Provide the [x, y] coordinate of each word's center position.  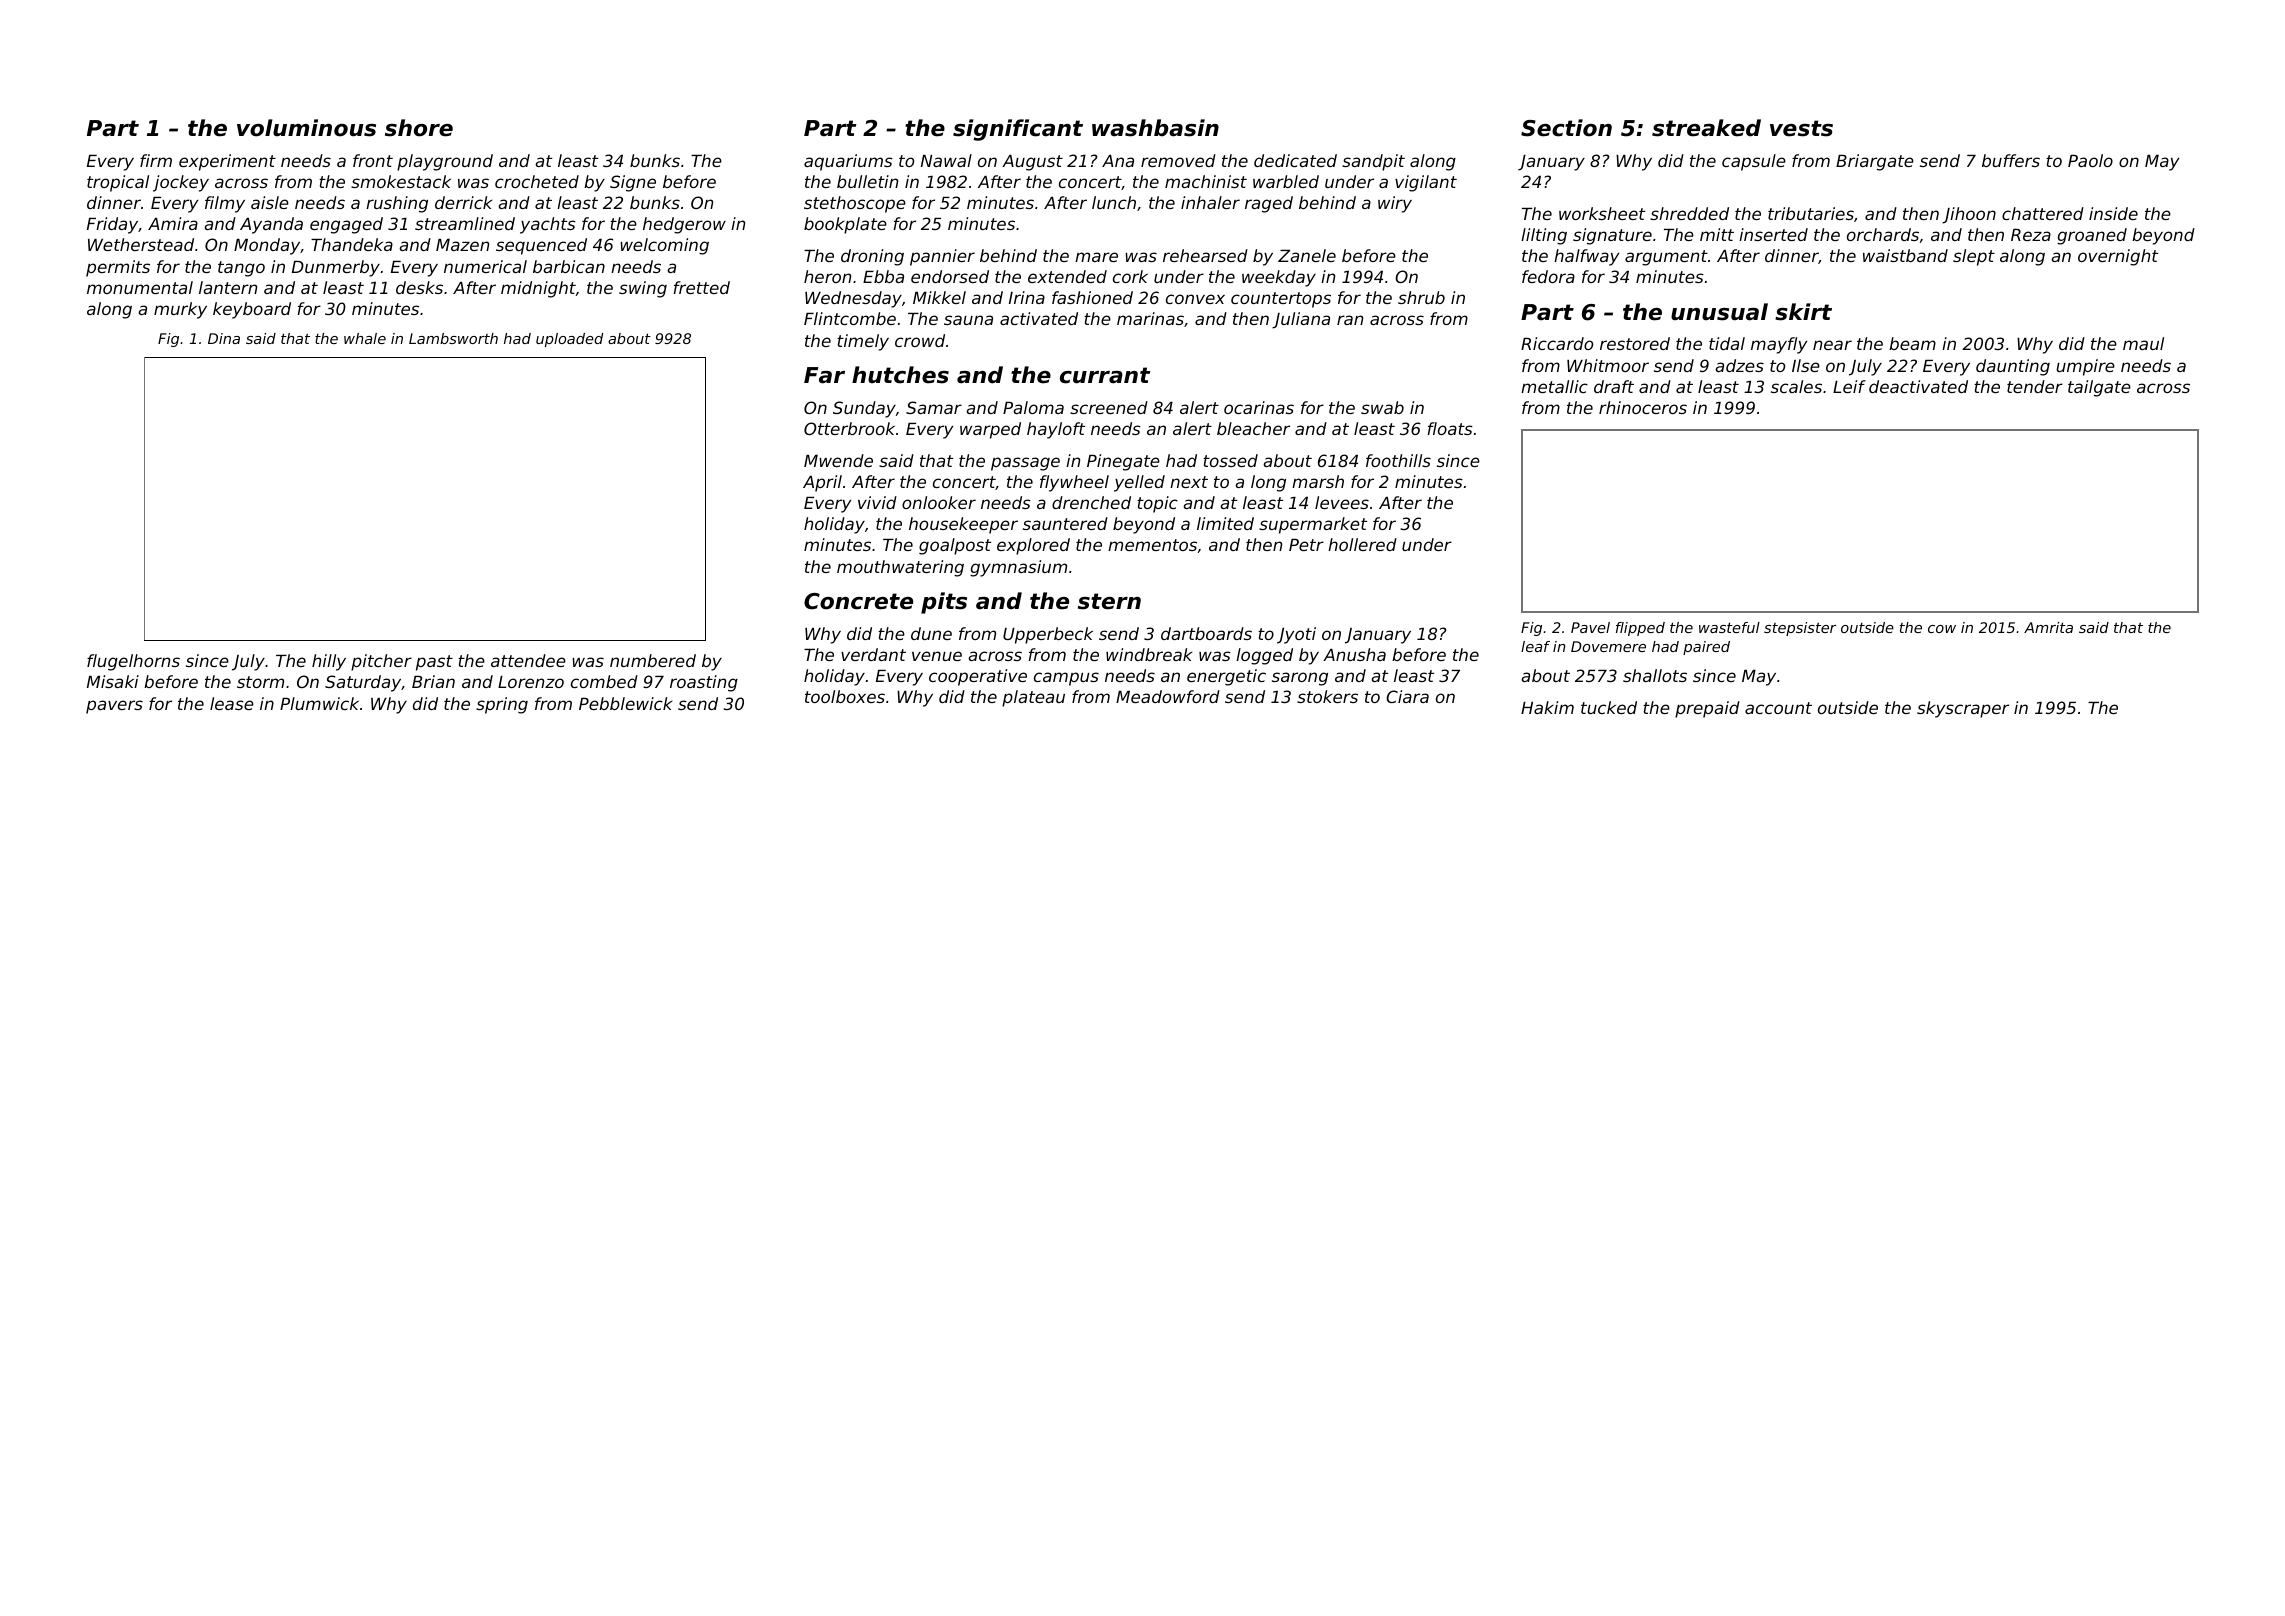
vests [1801, 128]
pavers [114, 707]
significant [1018, 130]
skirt [1803, 312]
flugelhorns [133, 662]
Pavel [1590, 627]
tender [2035, 386]
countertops [1281, 300]
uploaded [569, 340]
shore [419, 128]
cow [1942, 629]
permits [118, 268]
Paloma [1033, 407]
